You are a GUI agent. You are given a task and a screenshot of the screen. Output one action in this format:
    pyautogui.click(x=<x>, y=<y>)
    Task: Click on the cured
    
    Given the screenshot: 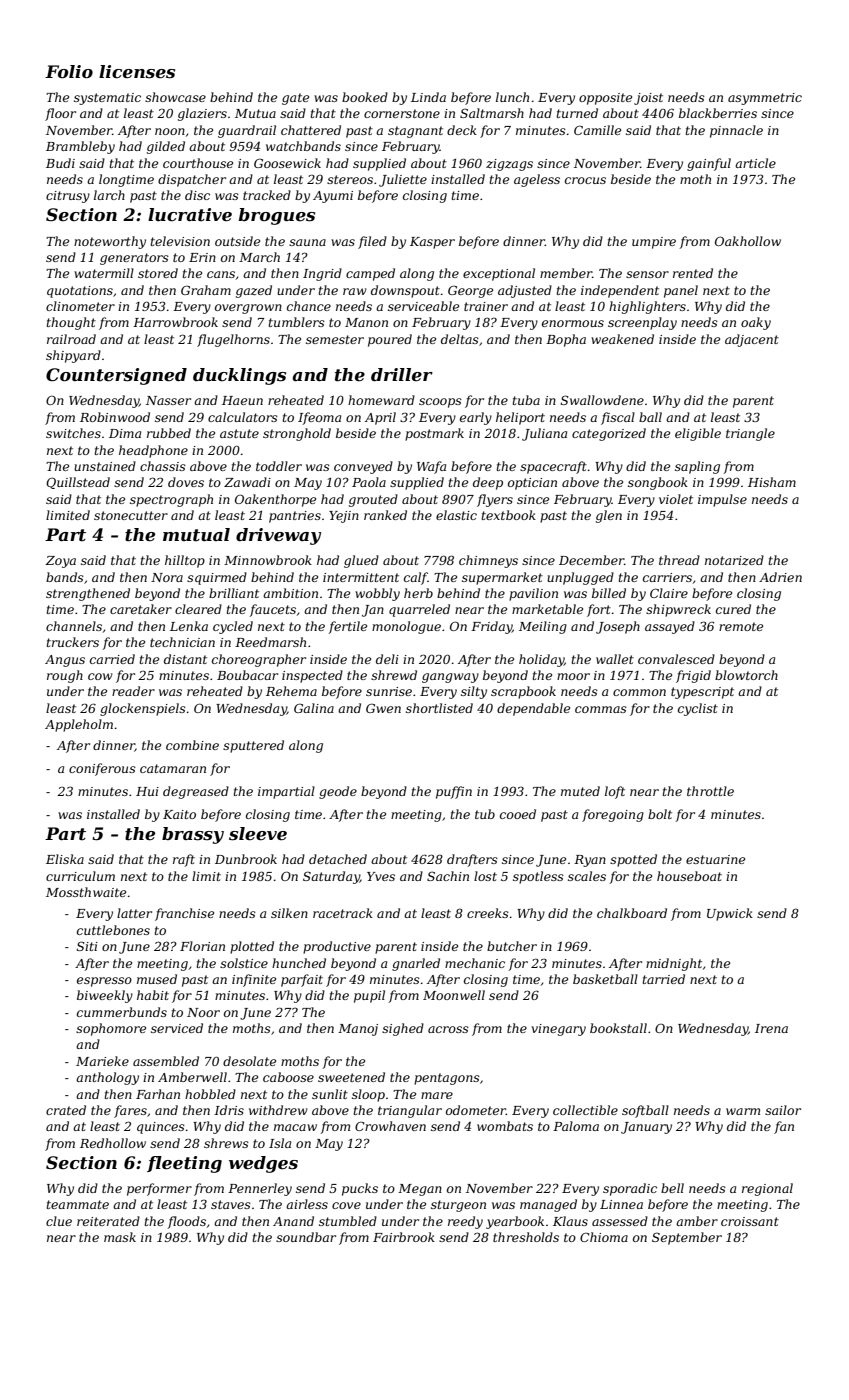 What is the action you would take?
    pyautogui.click(x=733, y=609)
